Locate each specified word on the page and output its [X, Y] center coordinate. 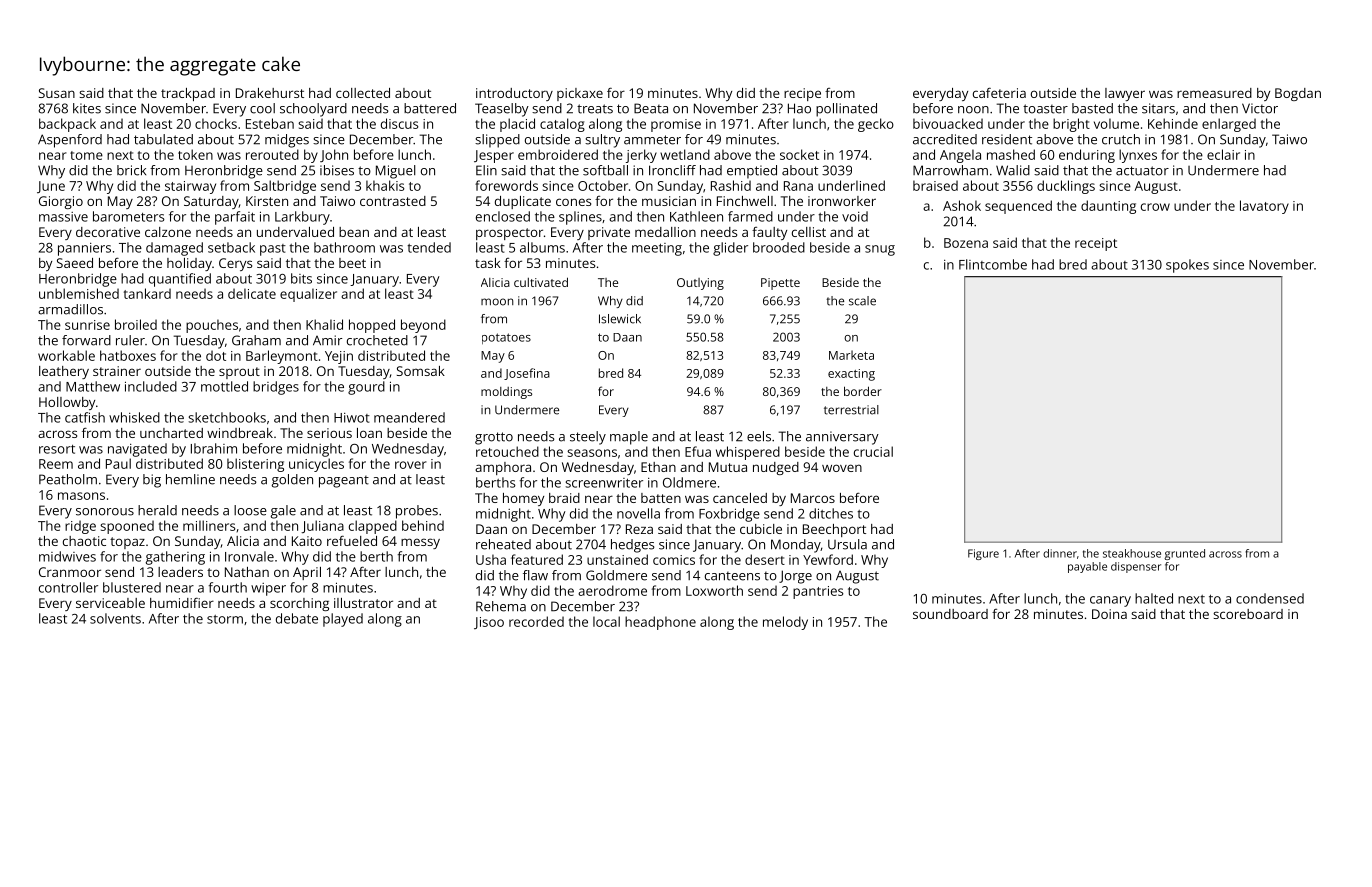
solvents [115, 618]
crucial [873, 451]
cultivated [541, 282]
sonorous [105, 512]
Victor [1260, 108]
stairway [190, 187]
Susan [57, 93]
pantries [818, 592]
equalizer [308, 295]
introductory [514, 94]
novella [638, 513]
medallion [665, 232]
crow [1155, 207]
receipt [1096, 244]
